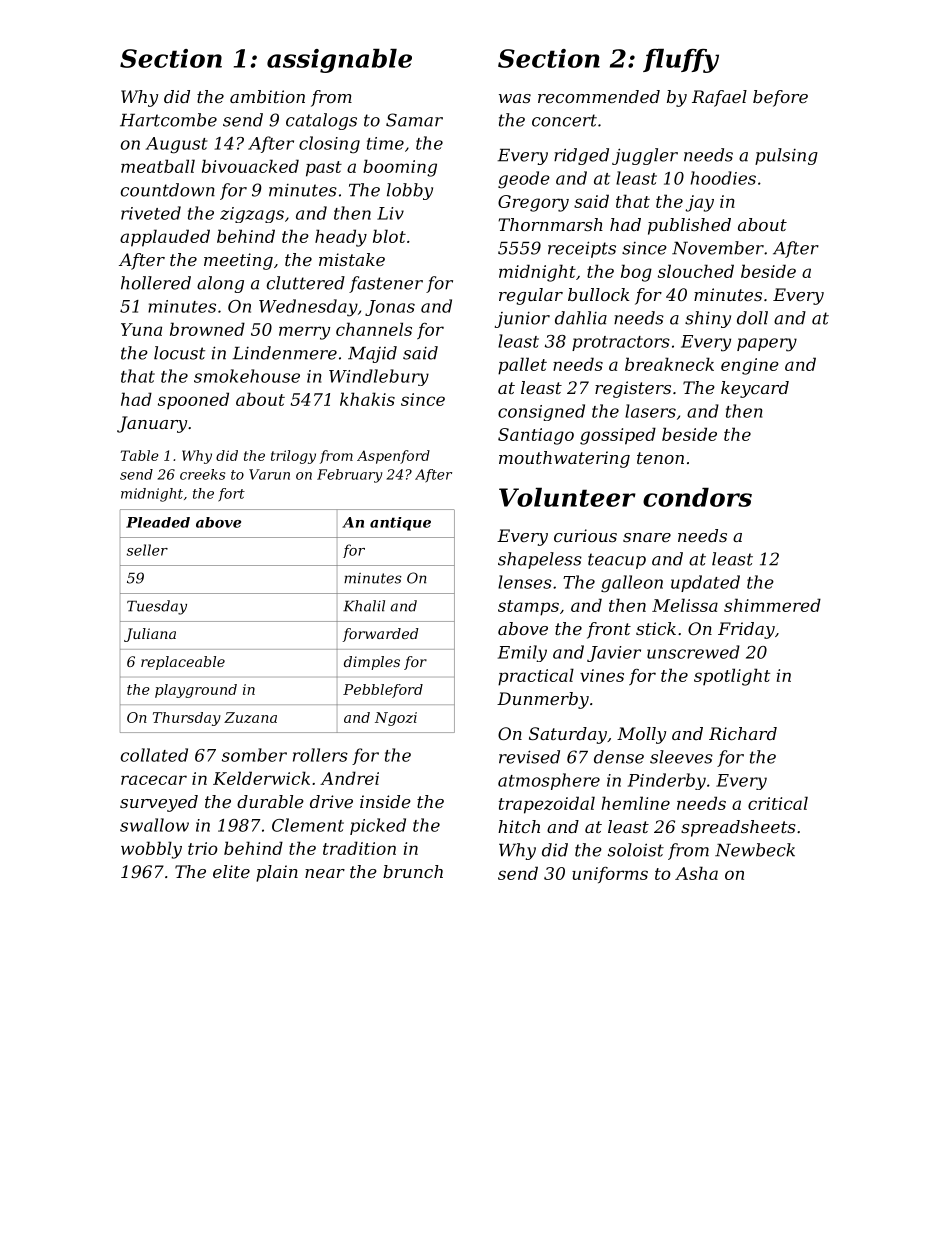 The width and height of the screenshot is (952, 1233). Describe the element at coordinates (780, 98) in the screenshot. I see `before` at that location.
